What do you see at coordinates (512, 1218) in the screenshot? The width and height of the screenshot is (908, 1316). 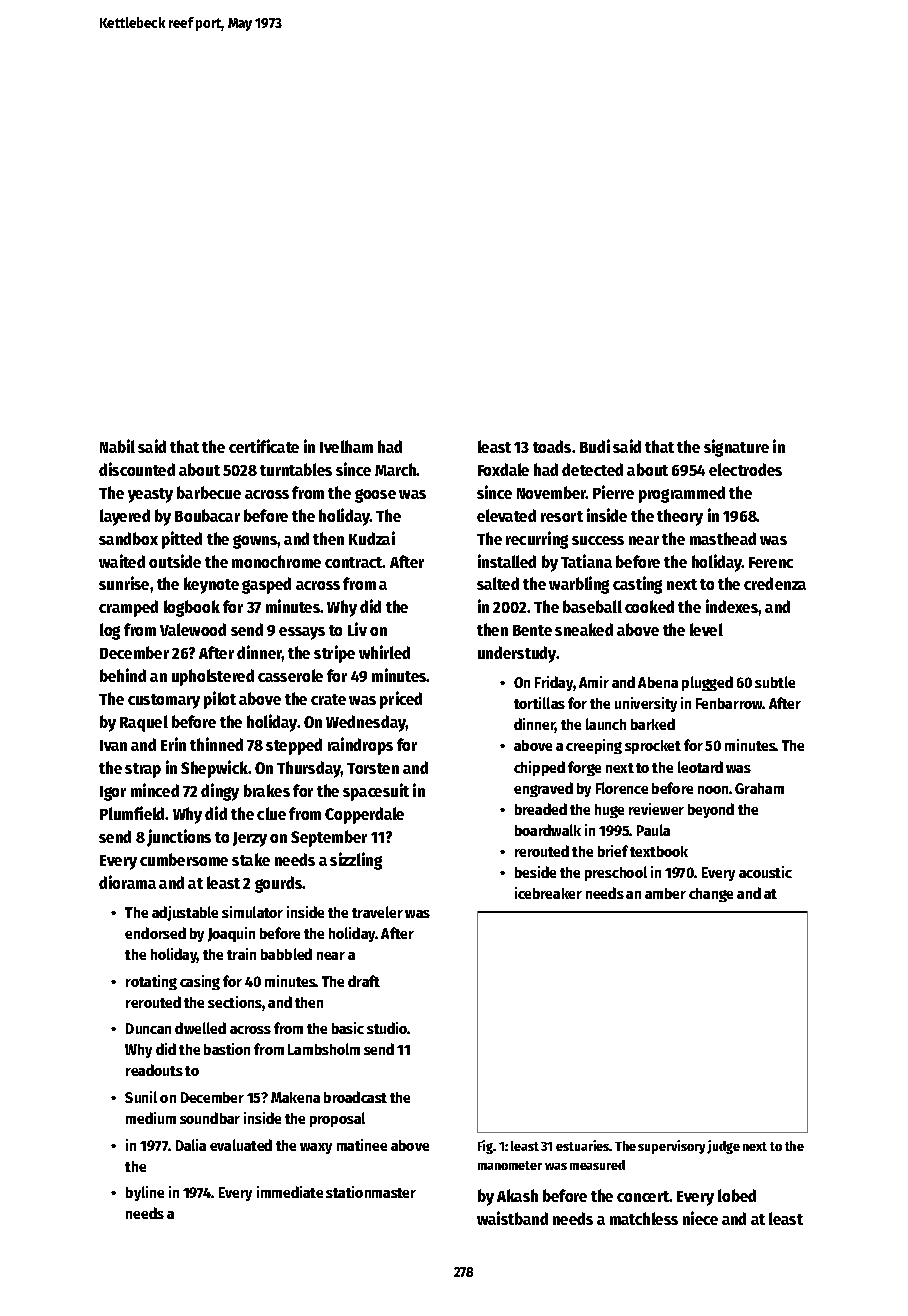 I see `waistband` at bounding box center [512, 1218].
